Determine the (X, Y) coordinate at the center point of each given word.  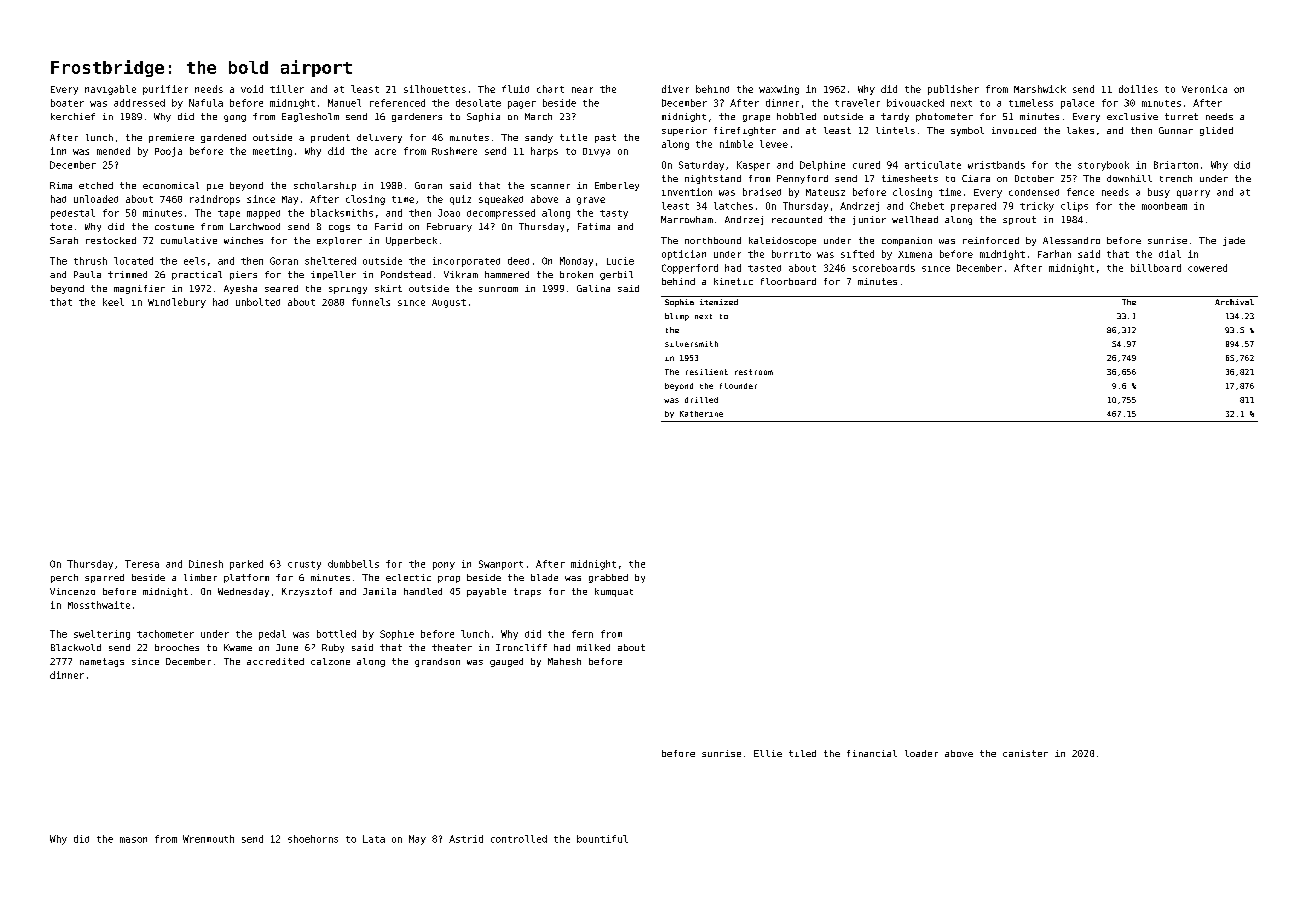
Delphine (822, 166)
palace (1077, 104)
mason (133, 840)
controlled (519, 839)
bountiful (602, 839)
